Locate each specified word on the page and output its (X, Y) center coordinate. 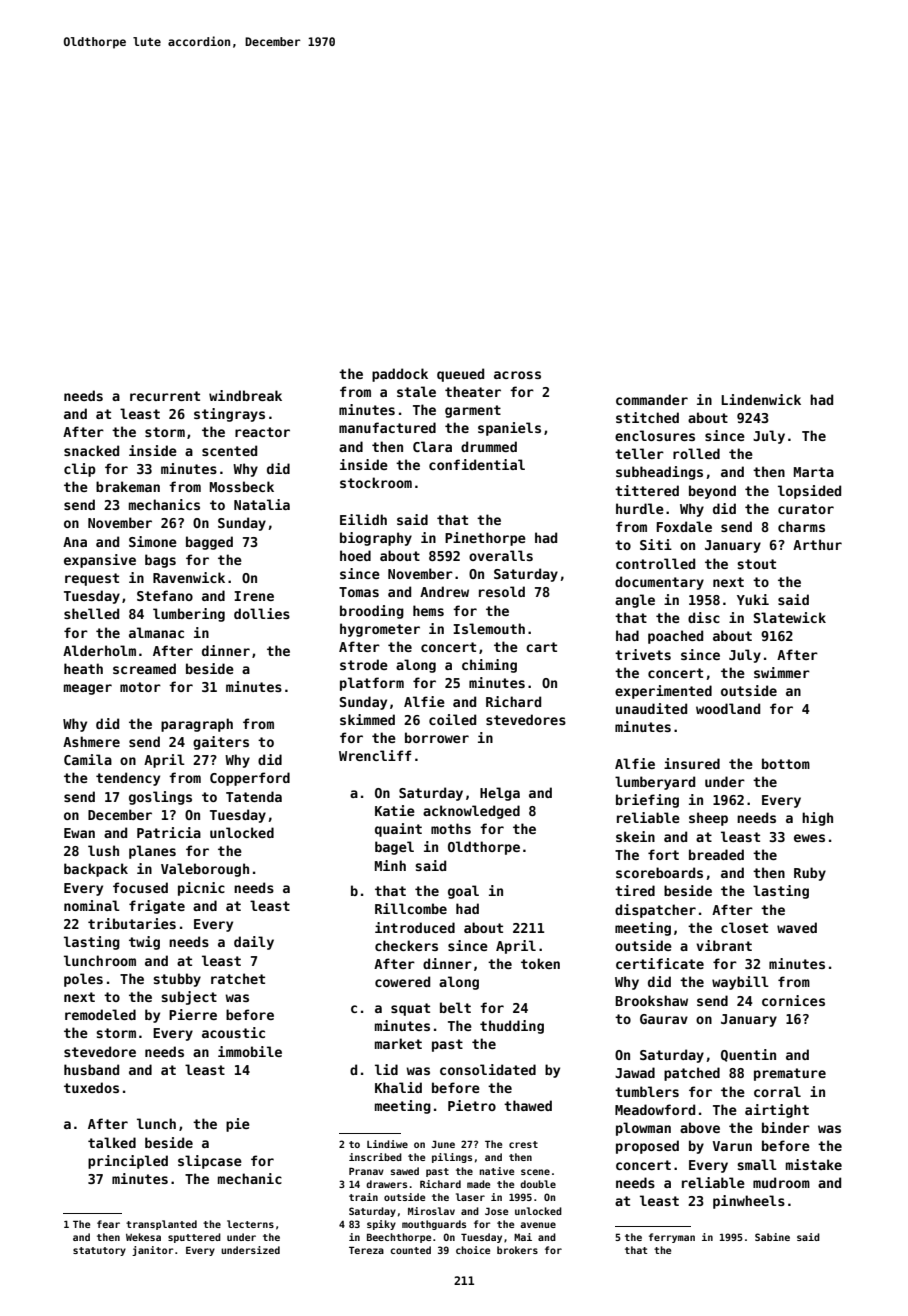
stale (416, 391)
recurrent (165, 396)
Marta (814, 472)
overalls (501, 555)
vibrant (724, 945)
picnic (201, 889)
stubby (177, 980)
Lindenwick (761, 399)
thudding (512, 1027)
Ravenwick (189, 577)
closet (744, 927)
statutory (99, 1251)
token (540, 963)
